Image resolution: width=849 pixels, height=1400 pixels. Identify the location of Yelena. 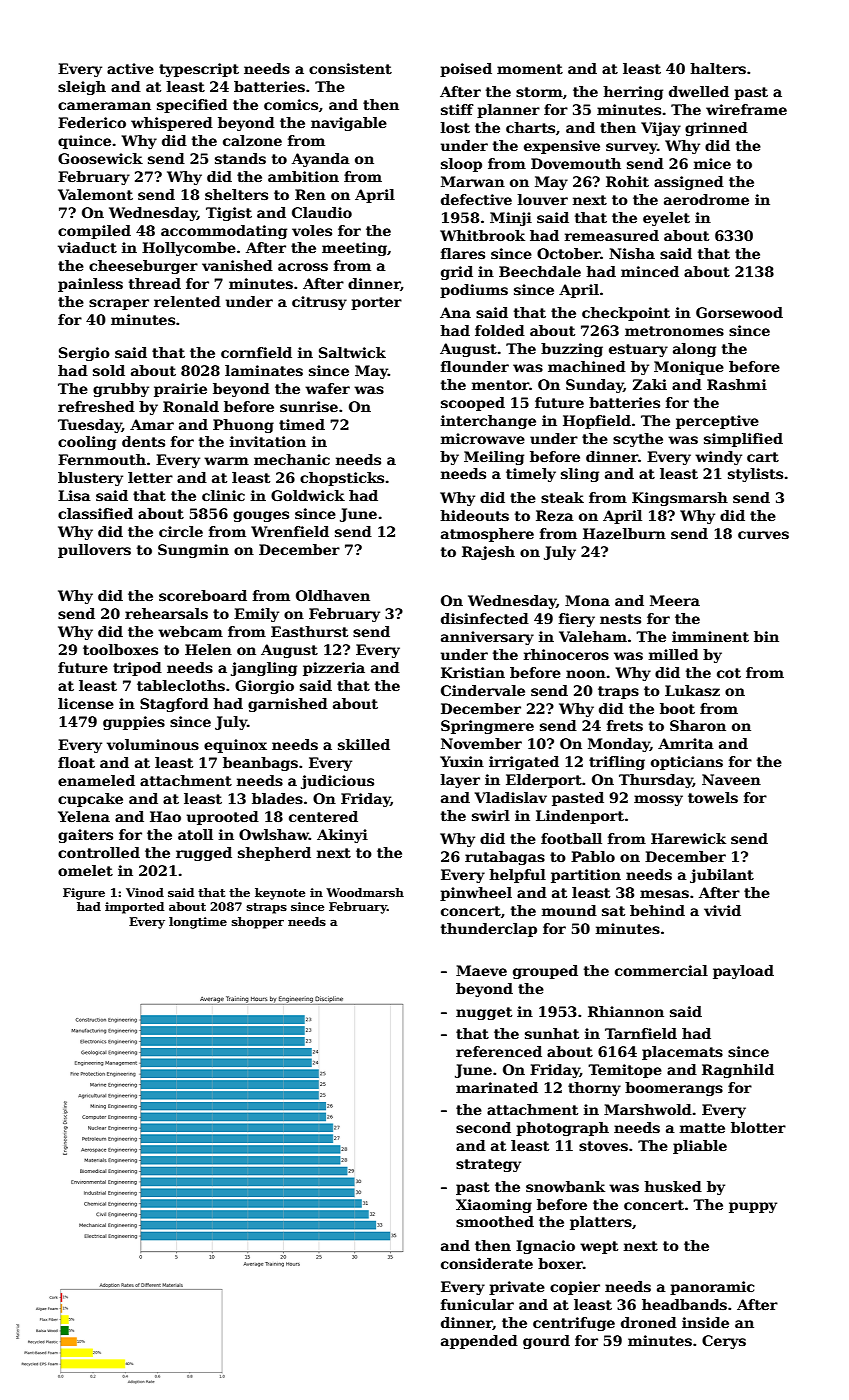
(84, 816).
